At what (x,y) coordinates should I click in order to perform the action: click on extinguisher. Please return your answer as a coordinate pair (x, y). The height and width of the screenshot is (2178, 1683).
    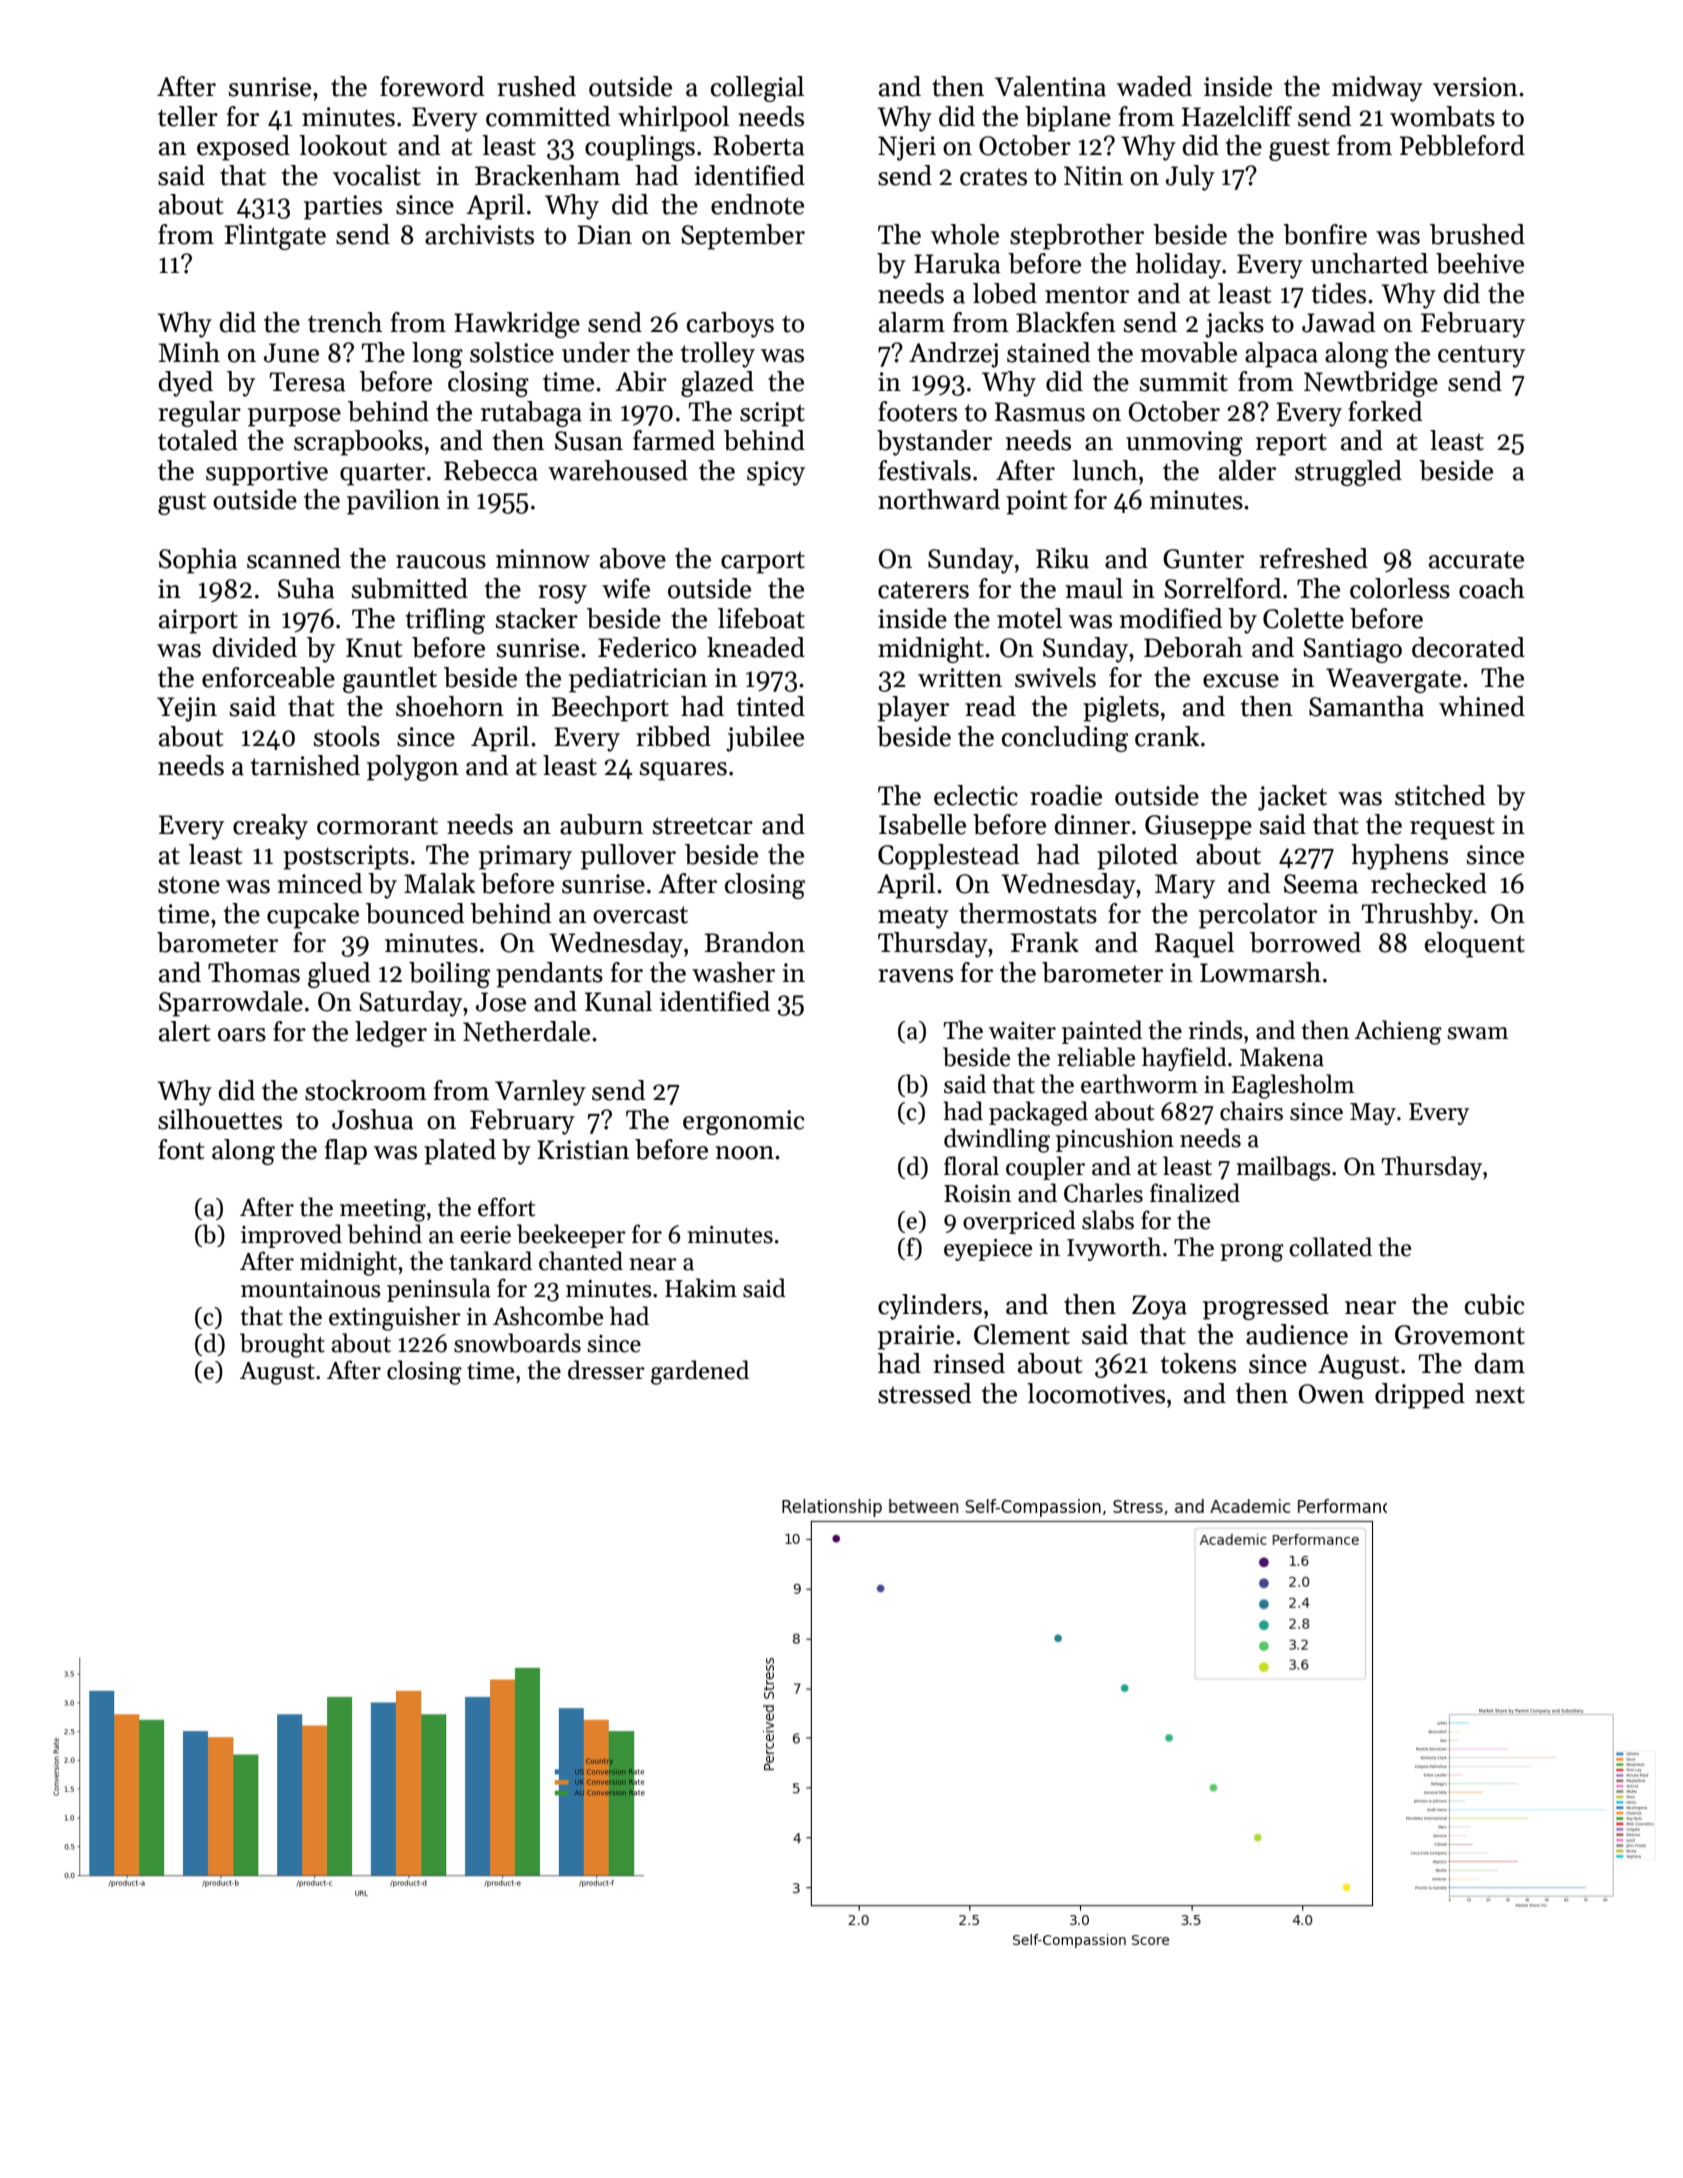
    Looking at the image, I should click on (395, 1318).
